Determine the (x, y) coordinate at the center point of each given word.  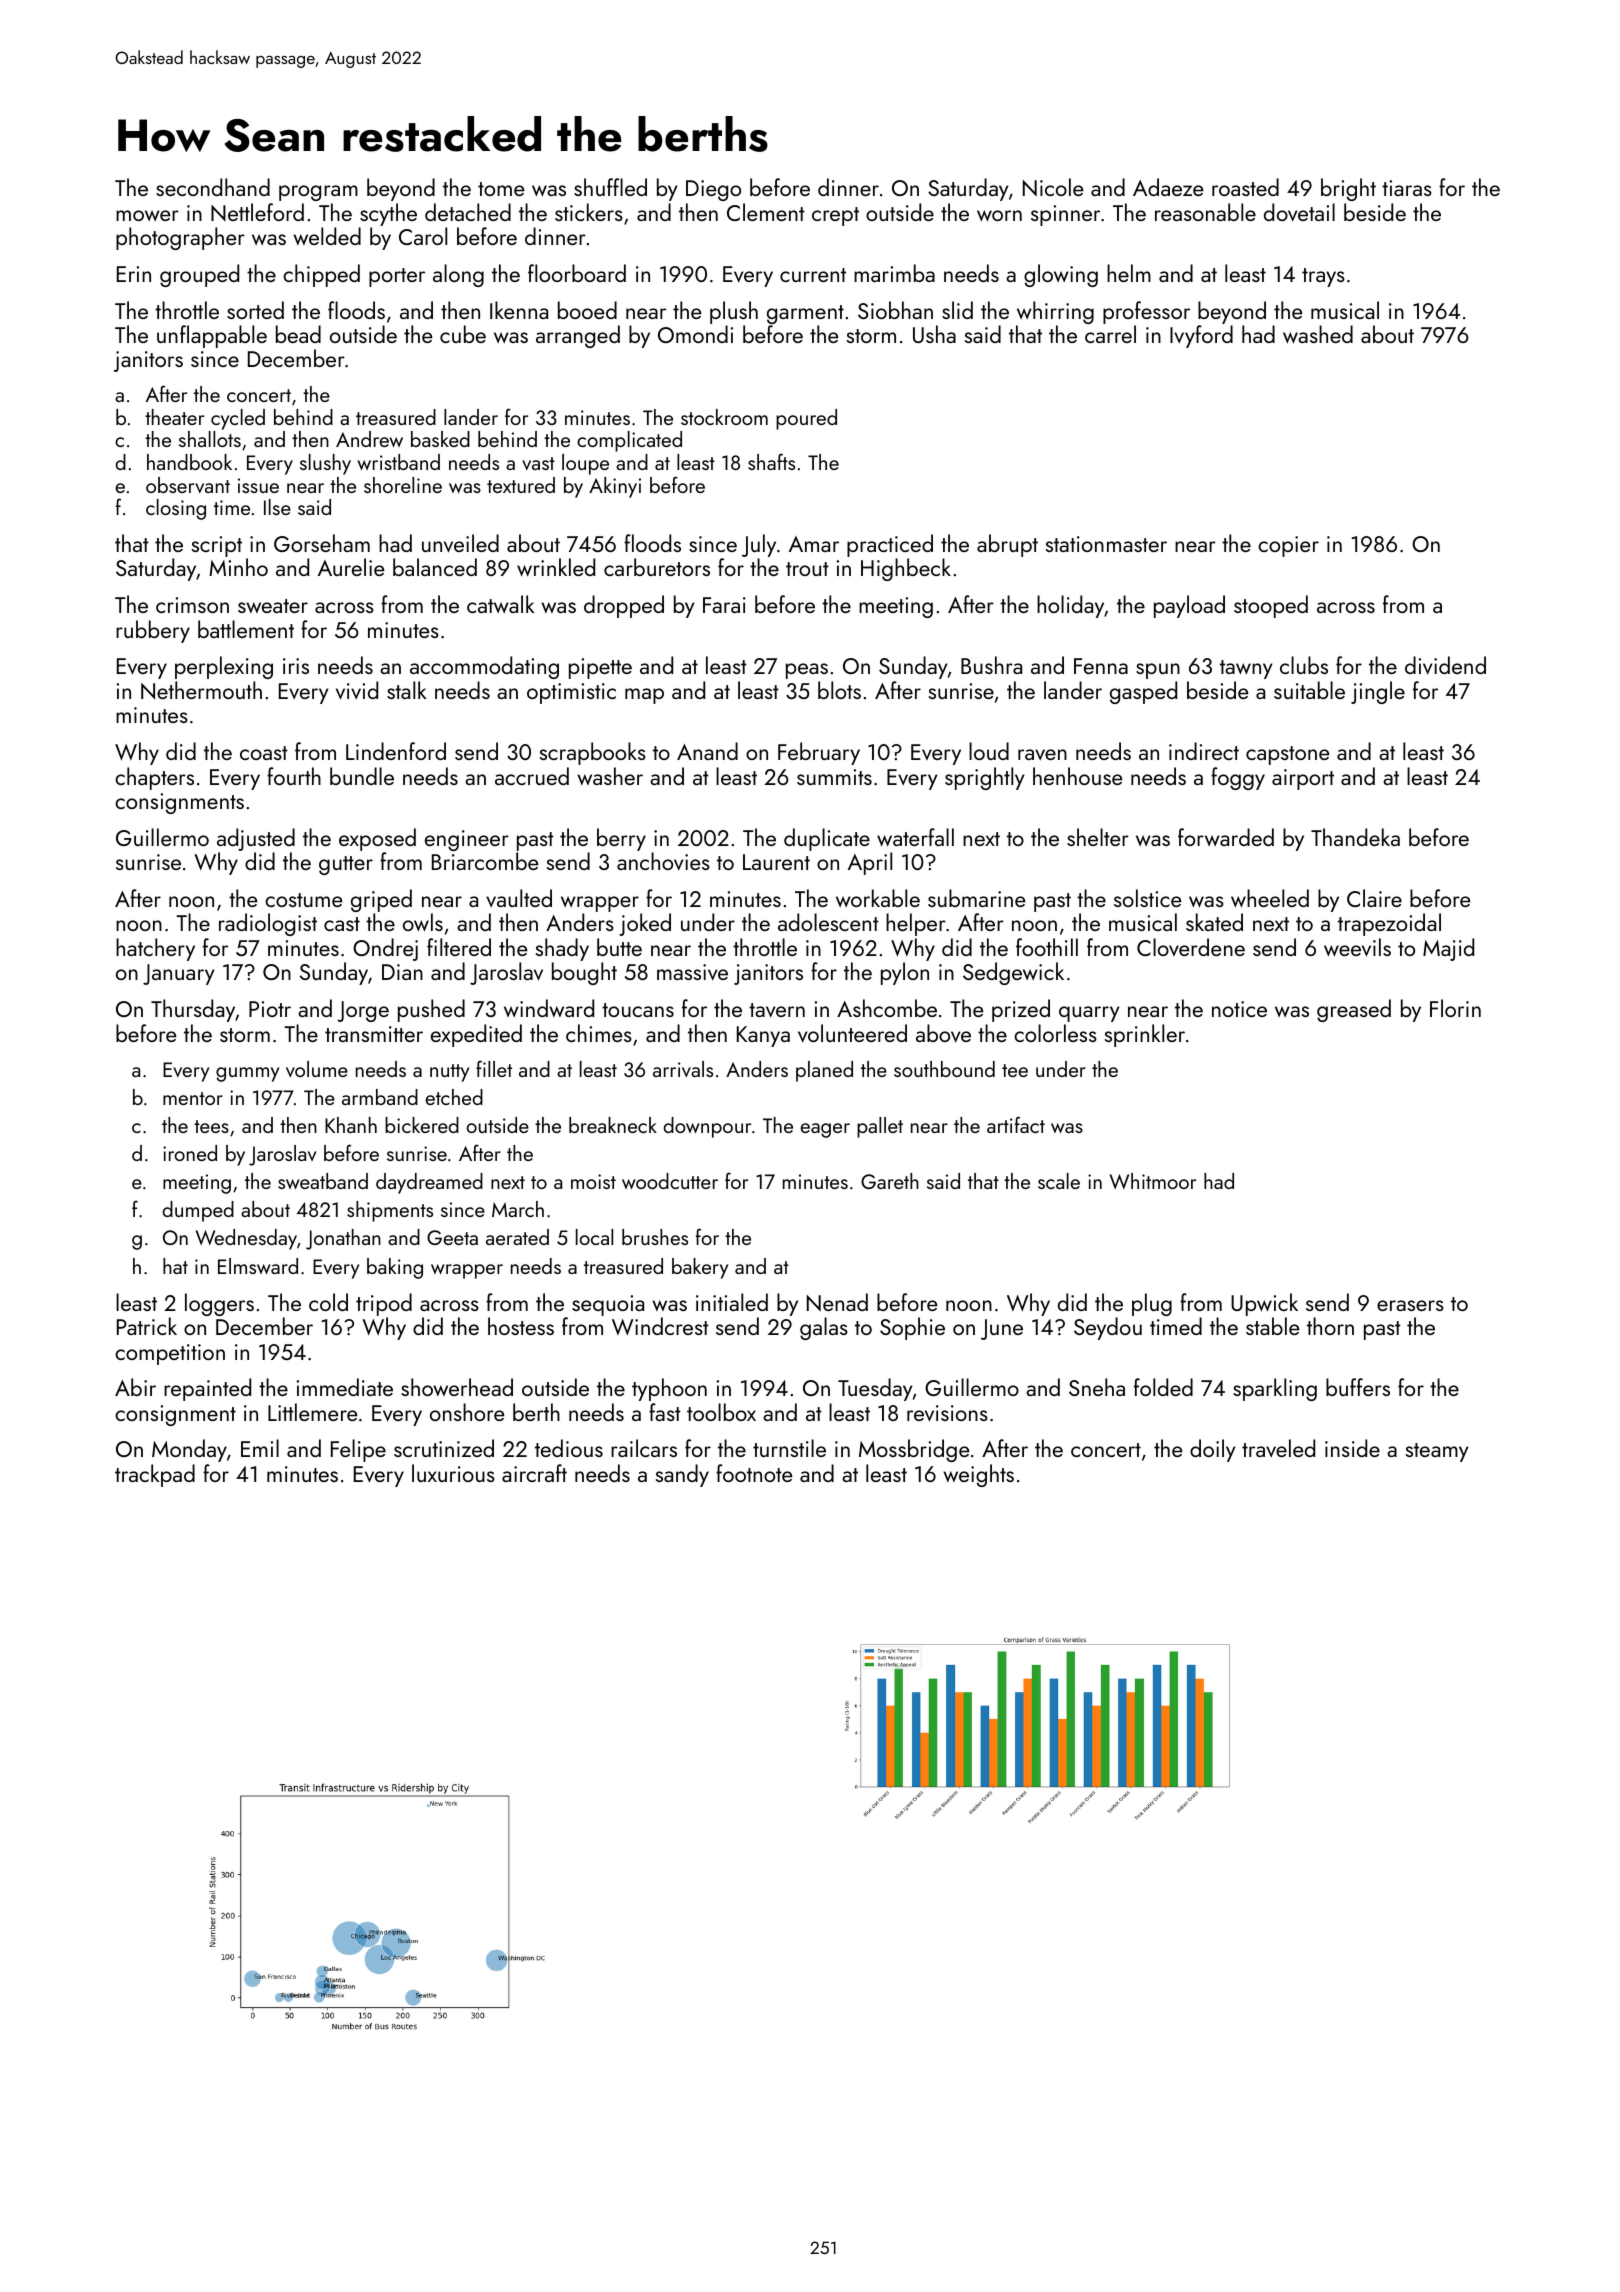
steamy (1437, 1452)
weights (978, 1475)
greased (1354, 1010)
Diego (713, 190)
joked (645, 924)
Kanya (763, 1036)
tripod (384, 1304)
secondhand (213, 187)
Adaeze (1168, 187)
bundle (362, 776)
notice (1239, 1009)
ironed (190, 1153)
